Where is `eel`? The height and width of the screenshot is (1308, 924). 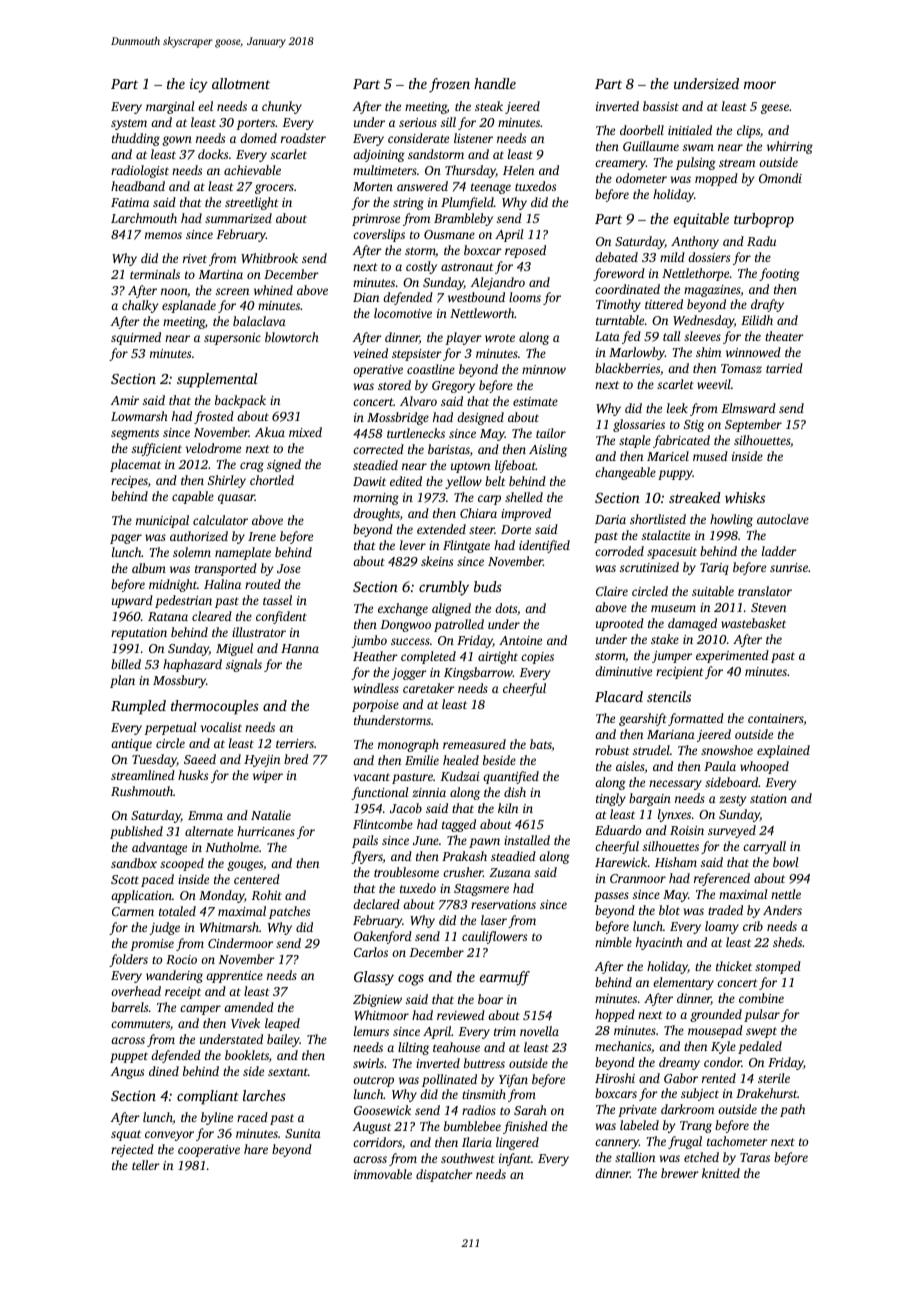 eel is located at coordinates (205, 106).
